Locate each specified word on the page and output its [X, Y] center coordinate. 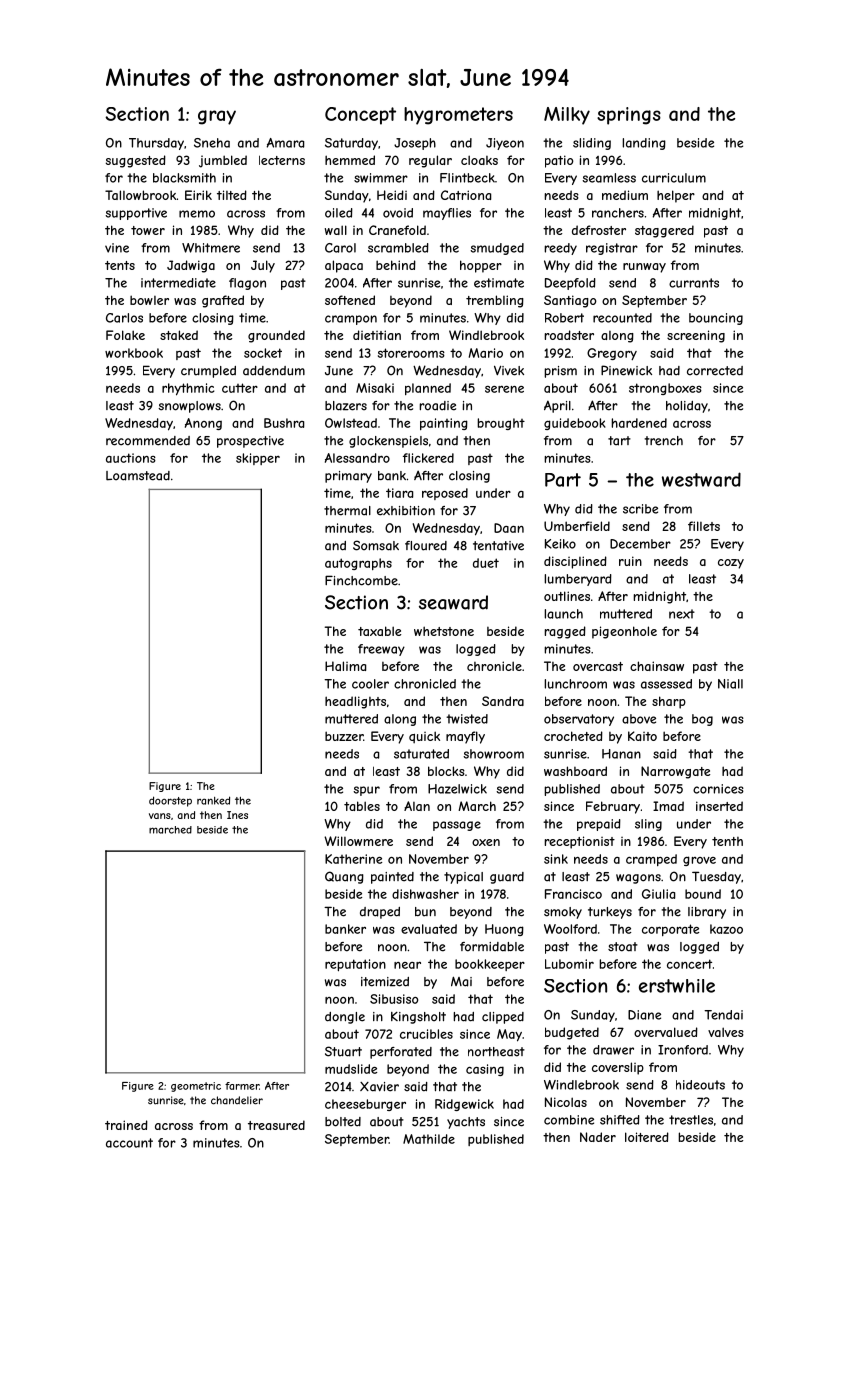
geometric [196, 1087]
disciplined [575, 562]
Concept [360, 116]
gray [217, 117]
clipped [503, 1018]
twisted [467, 719]
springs [629, 116]
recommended [148, 441]
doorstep [170, 801]
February [613, 807]
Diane [644, 1015]
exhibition [406, 511]
